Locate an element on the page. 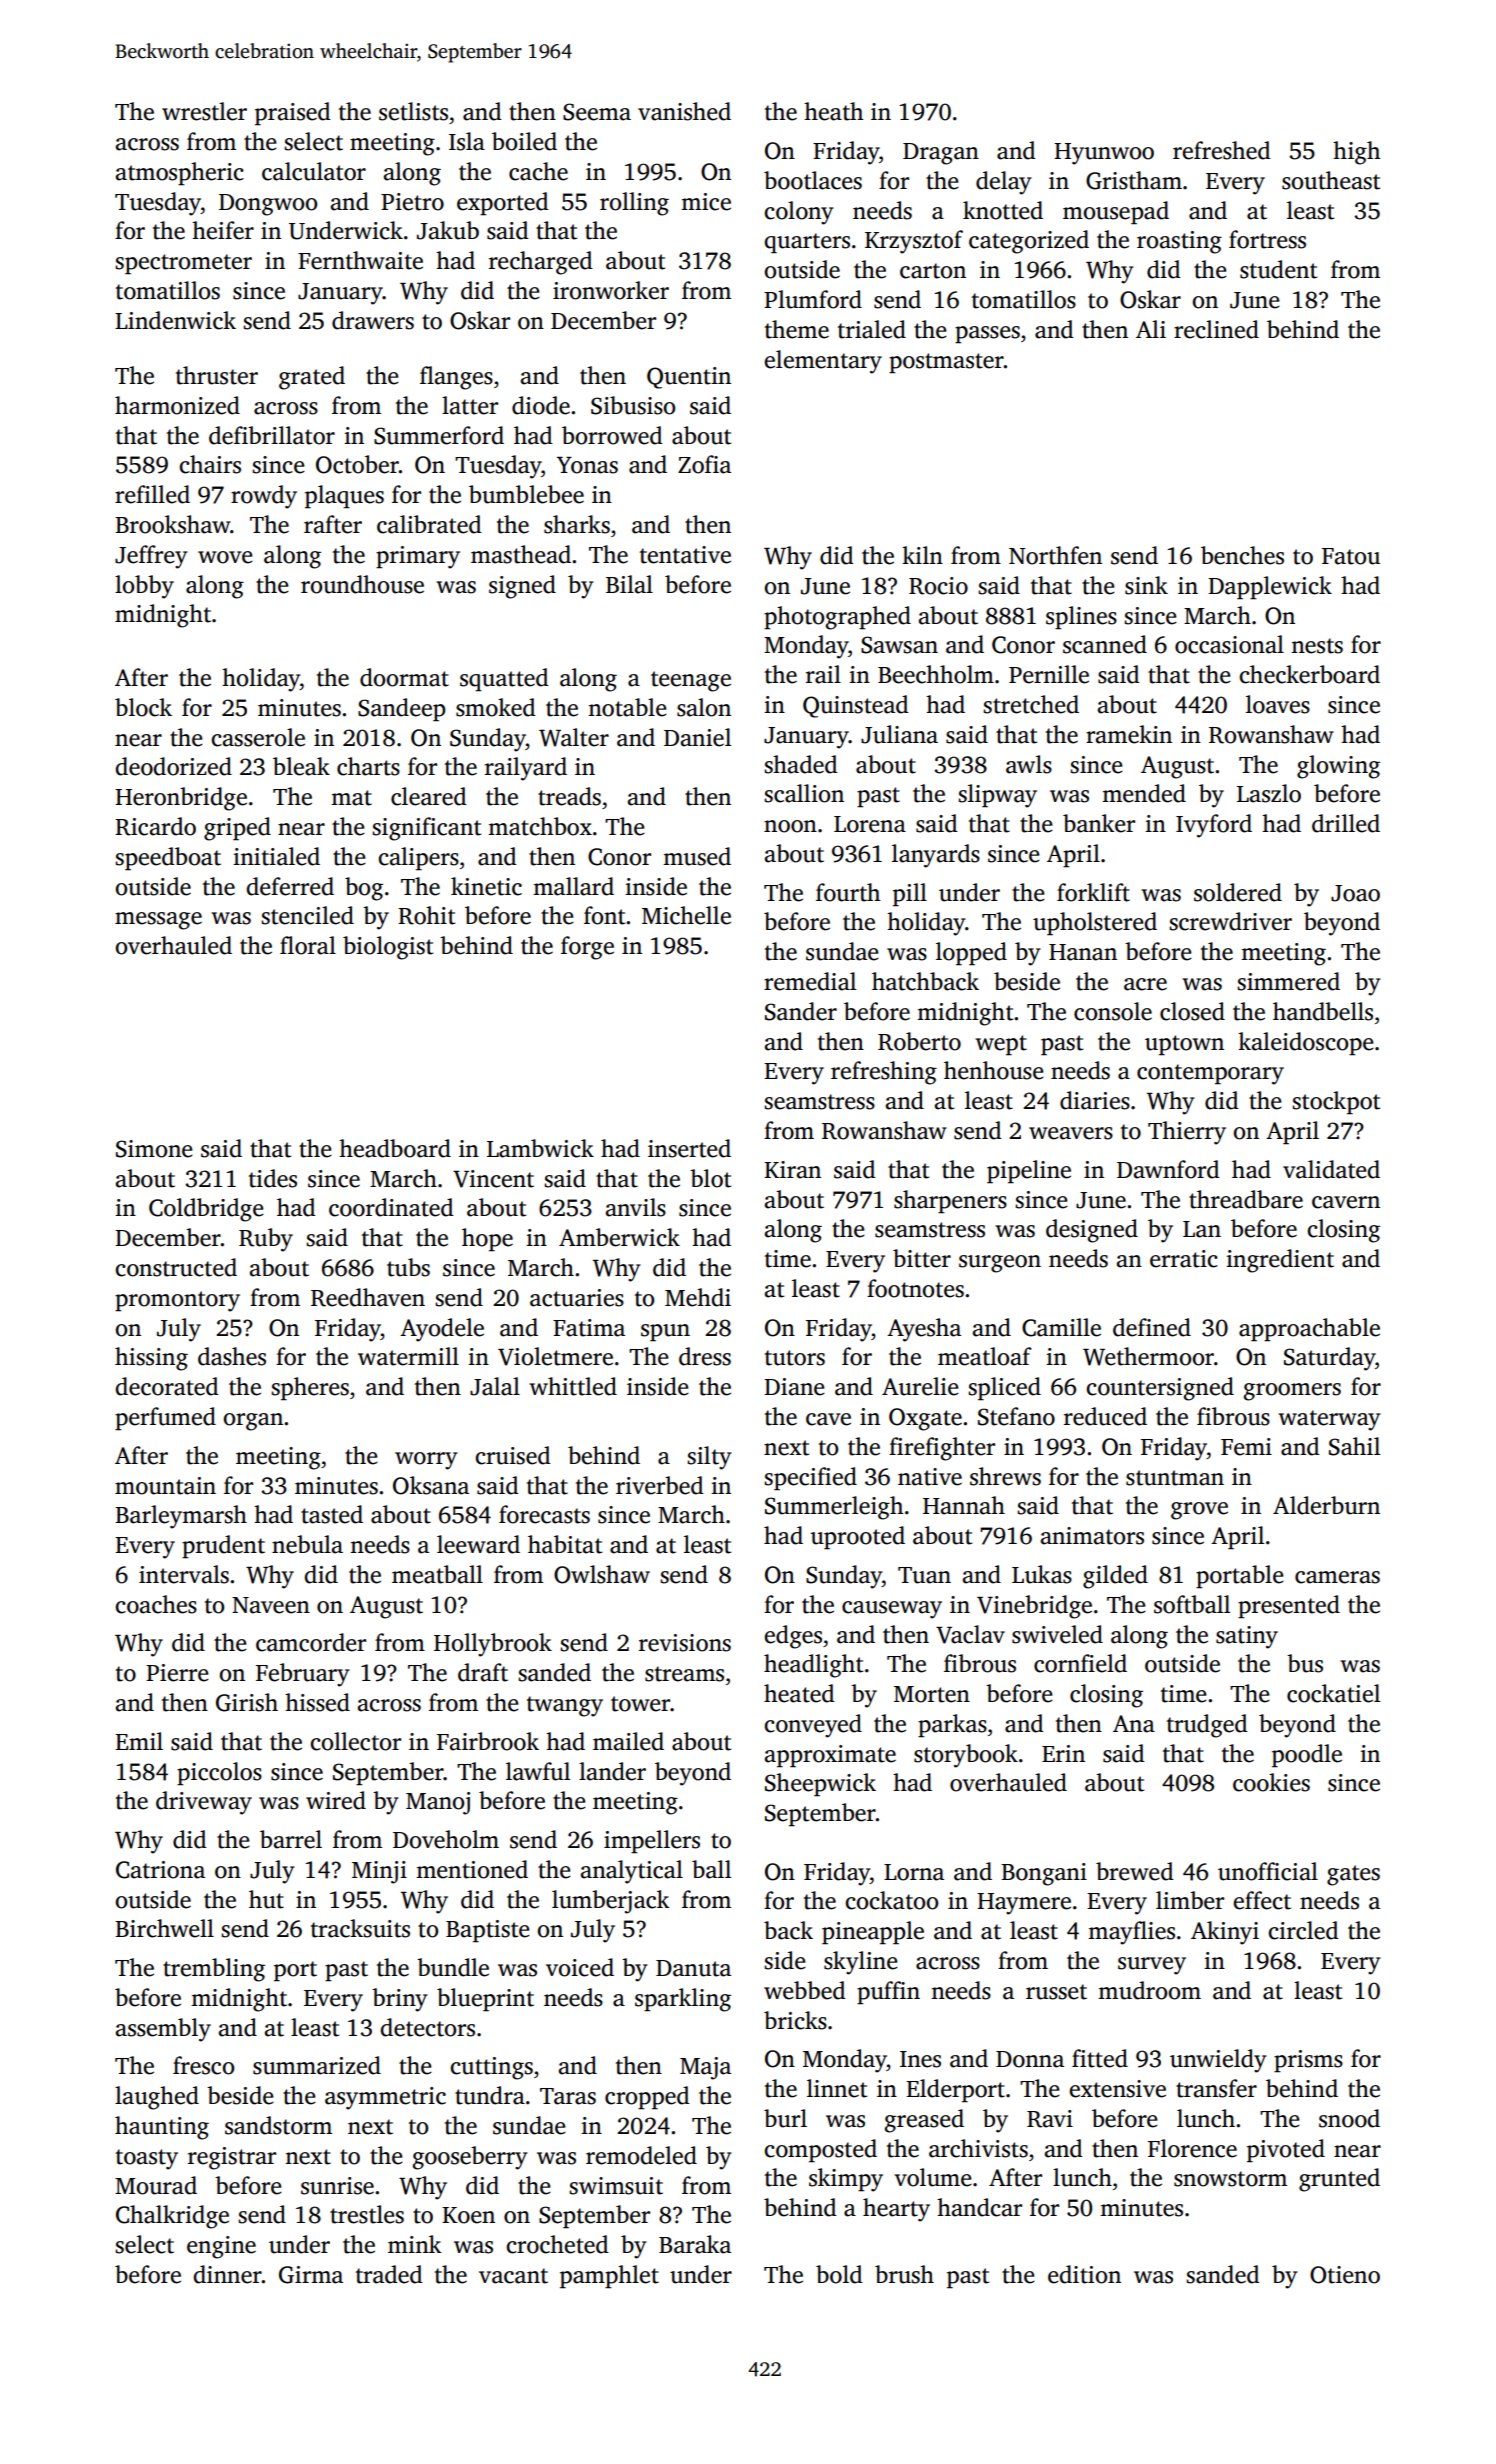 The image size is (1496, 2464). puffin is located at coordinates (888, 1993).
